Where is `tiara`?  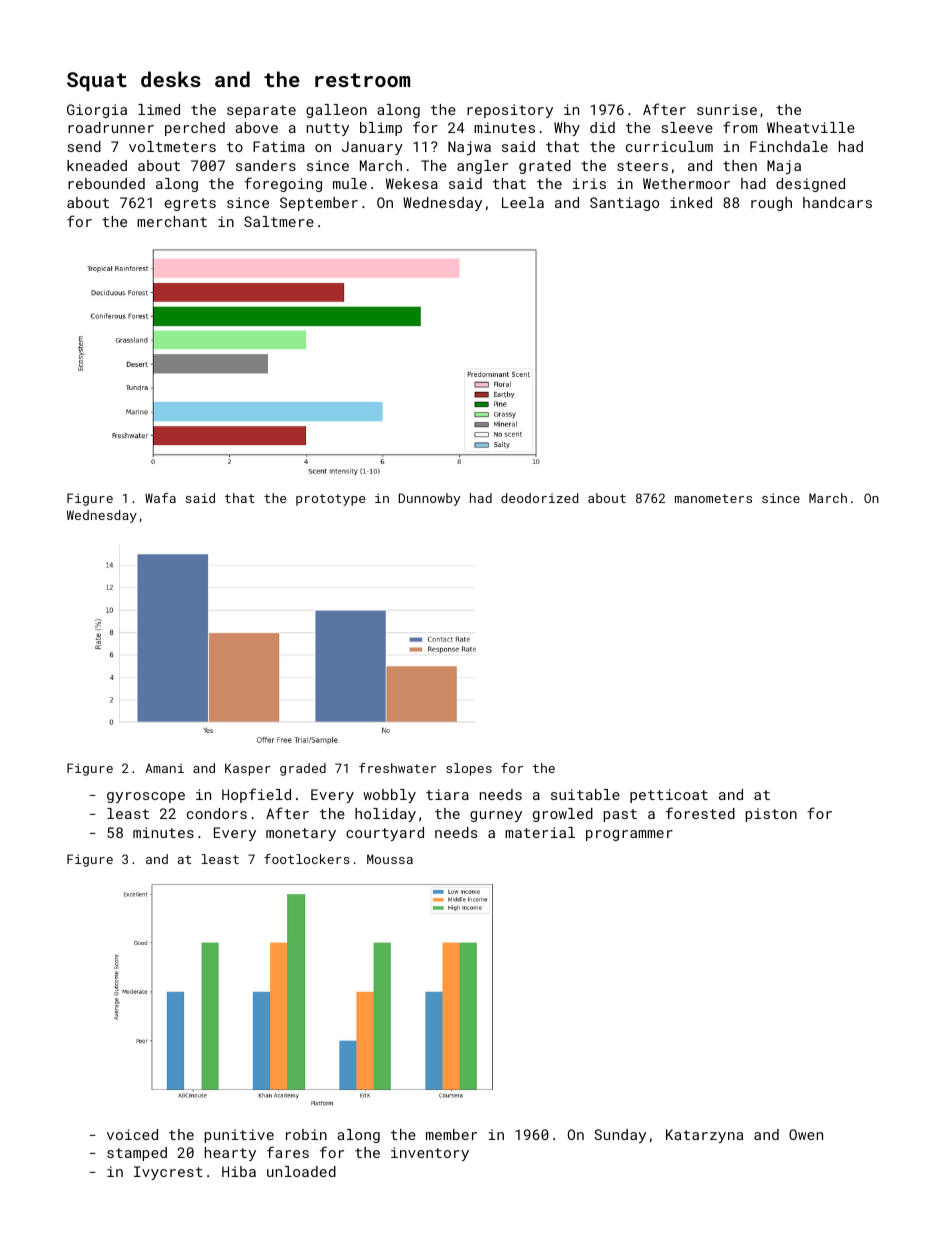
tiara is located at coordinates (447, 794).
